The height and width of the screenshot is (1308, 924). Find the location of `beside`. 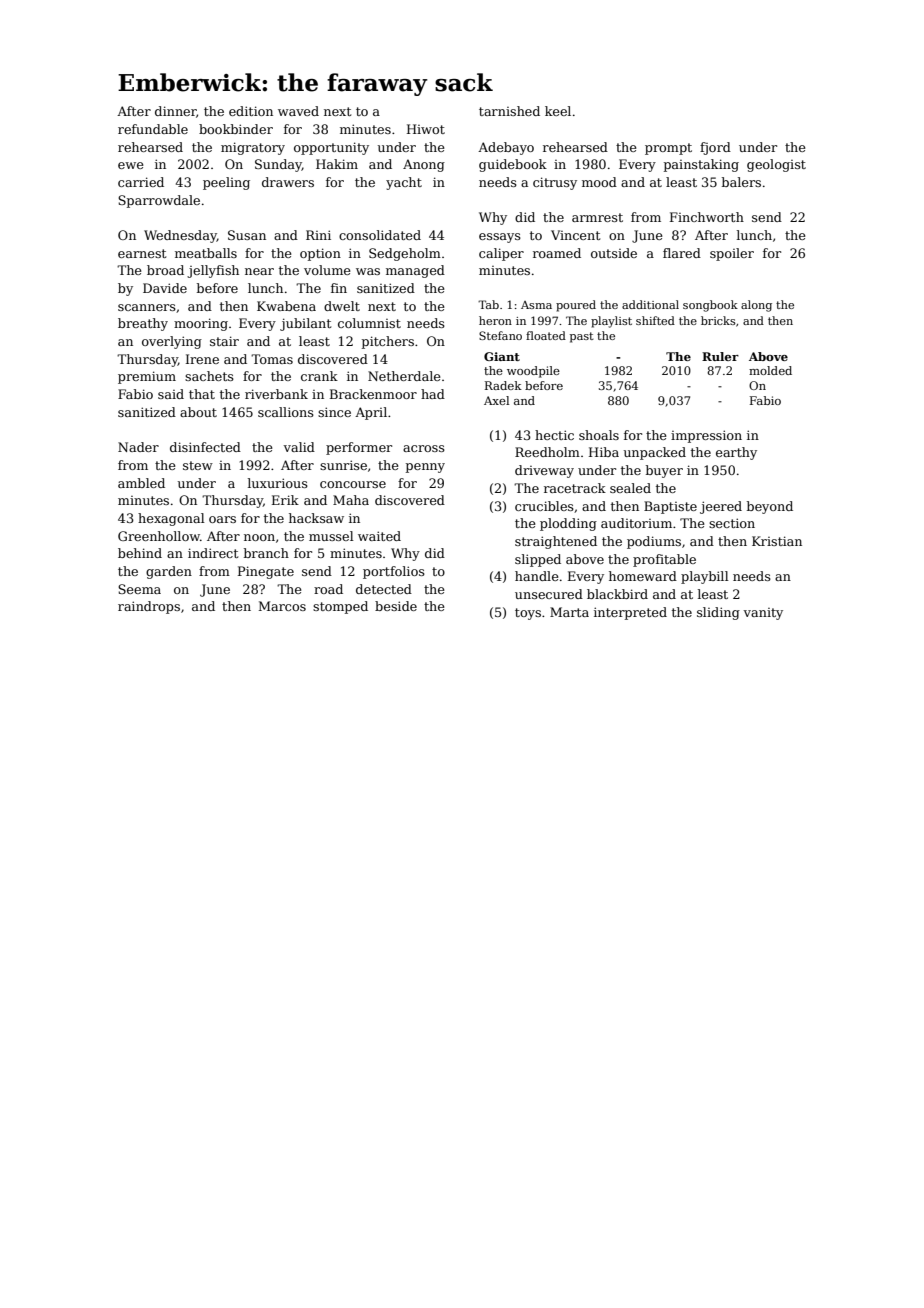

beside is located at coordinates (396, 606).
